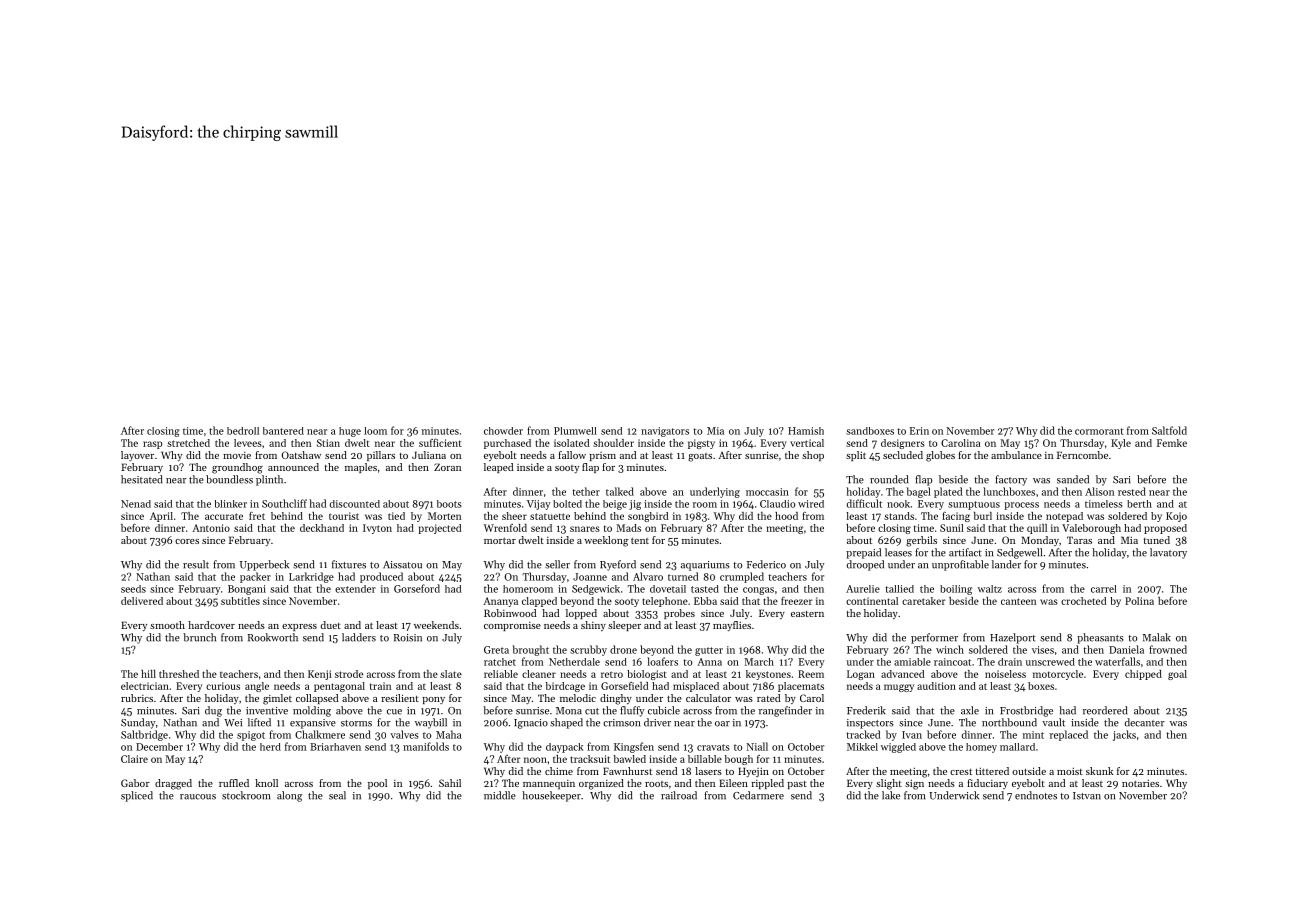 The image size is (1308, 924). I want to click on Ignacio, so click(531, 724).
